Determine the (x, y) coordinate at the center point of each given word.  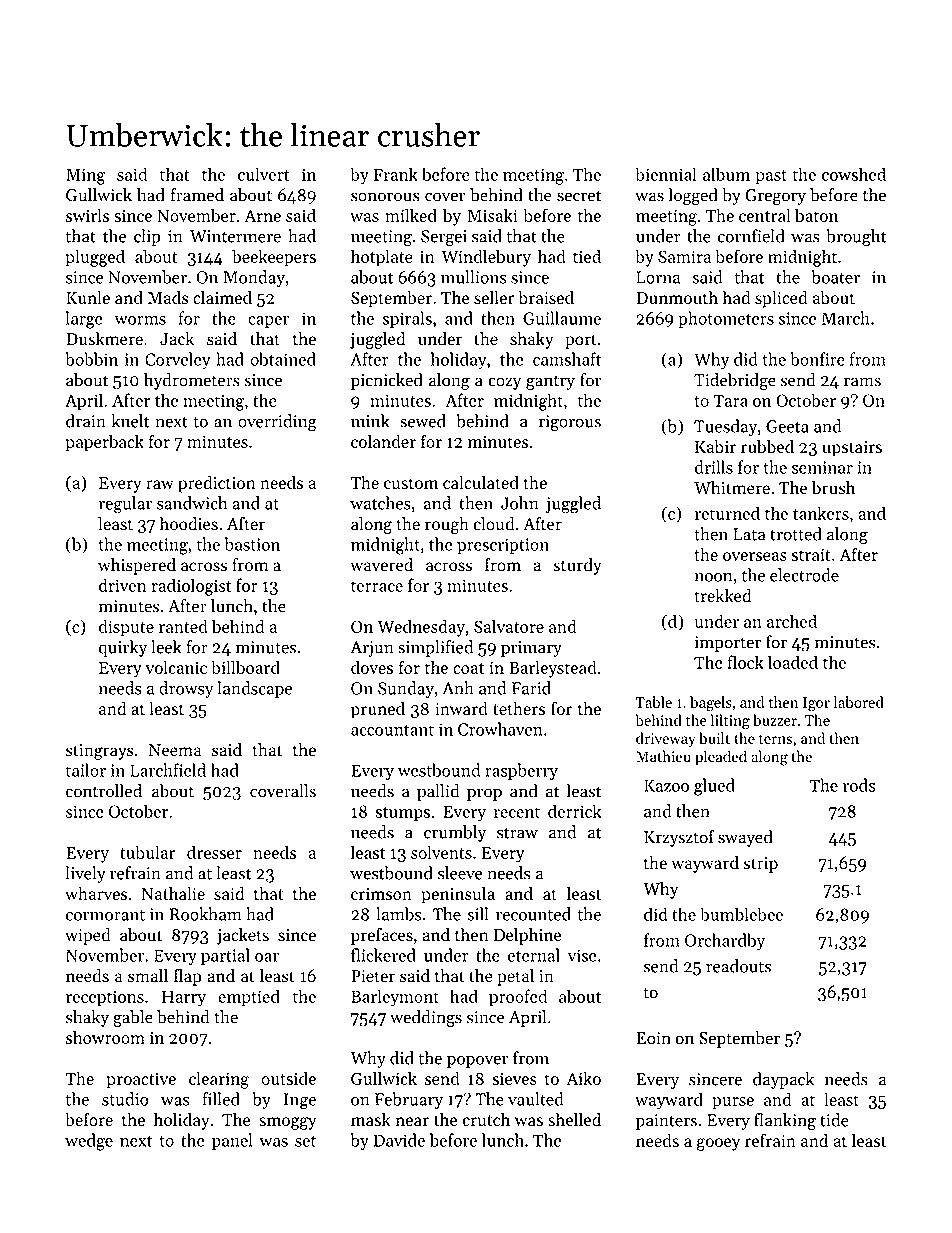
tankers (821, 513)
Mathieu (663, 756)
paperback (105, 443)
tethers (519, 708)
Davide (399, 1140)
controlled (104, 791)
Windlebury (486, 258)
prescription (503, 546)
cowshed (854, 174)
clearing (219, 1080)
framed (197, 195)
